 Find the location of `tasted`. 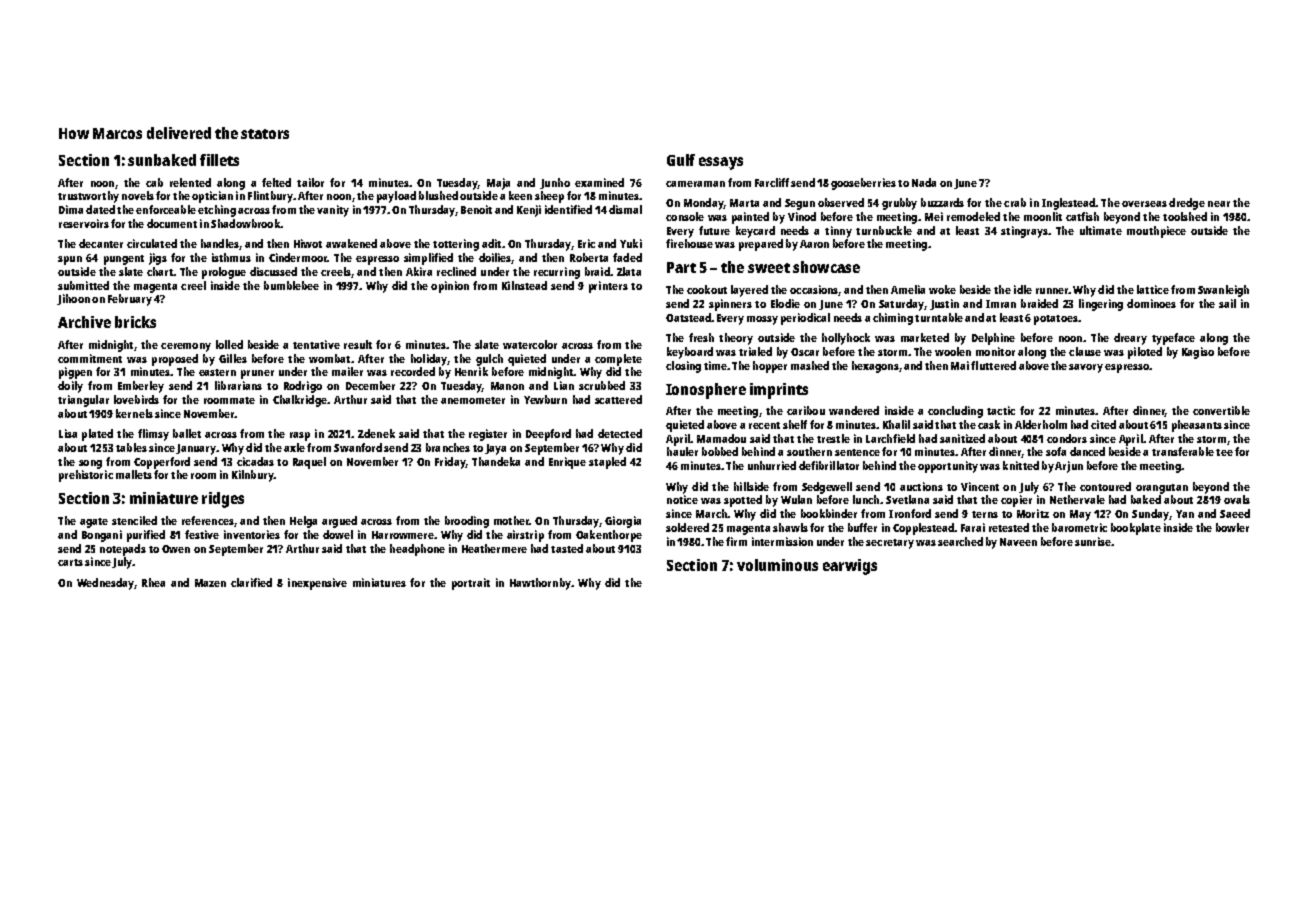

tasted is located at coordinates (567, 548).
